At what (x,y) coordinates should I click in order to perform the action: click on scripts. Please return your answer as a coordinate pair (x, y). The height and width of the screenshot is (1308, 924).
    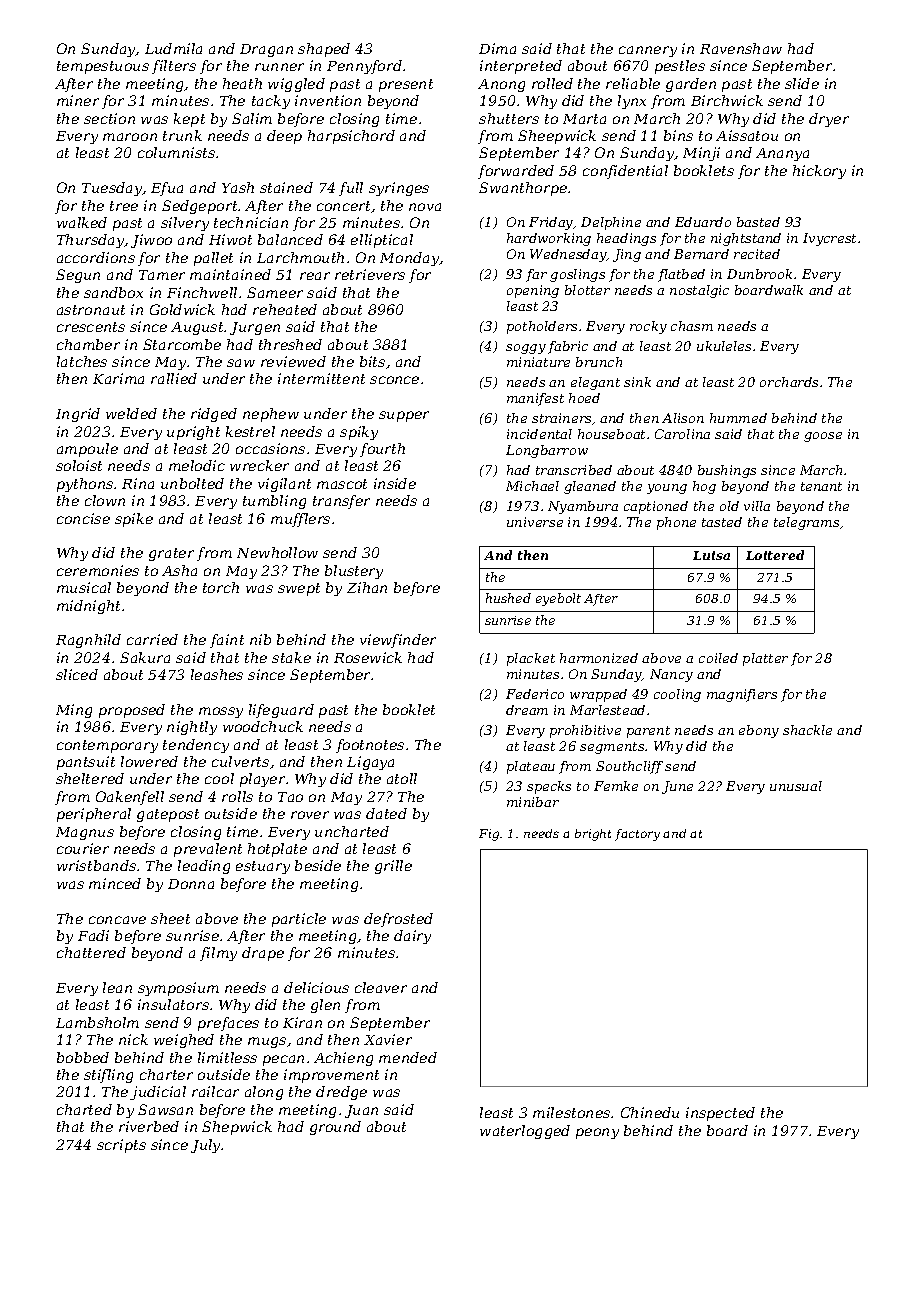
    Looking at the image, I should click on (121, 1146).
